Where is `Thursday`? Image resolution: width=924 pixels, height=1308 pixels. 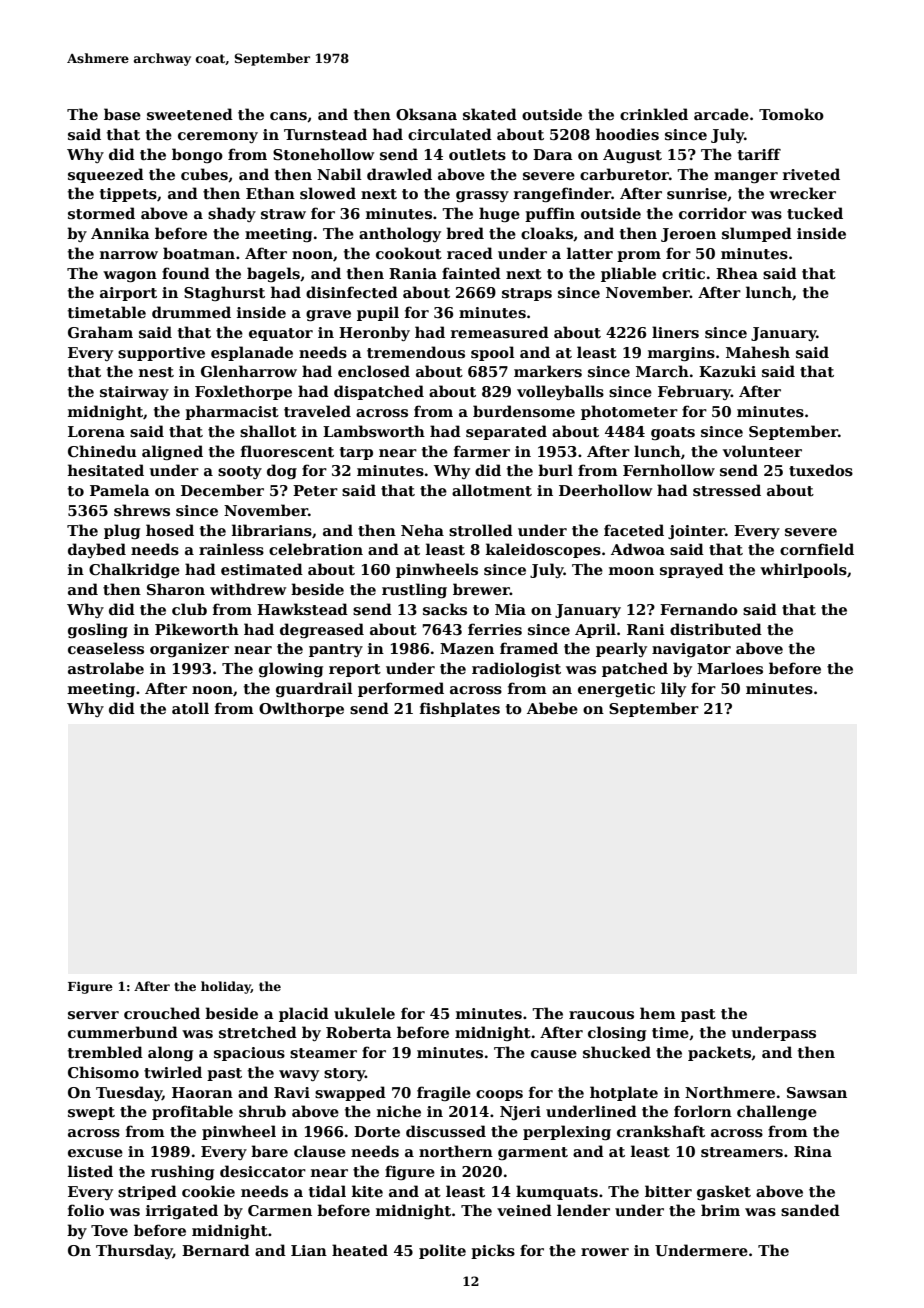
Thursday is located at coordinates (134, 1251).
